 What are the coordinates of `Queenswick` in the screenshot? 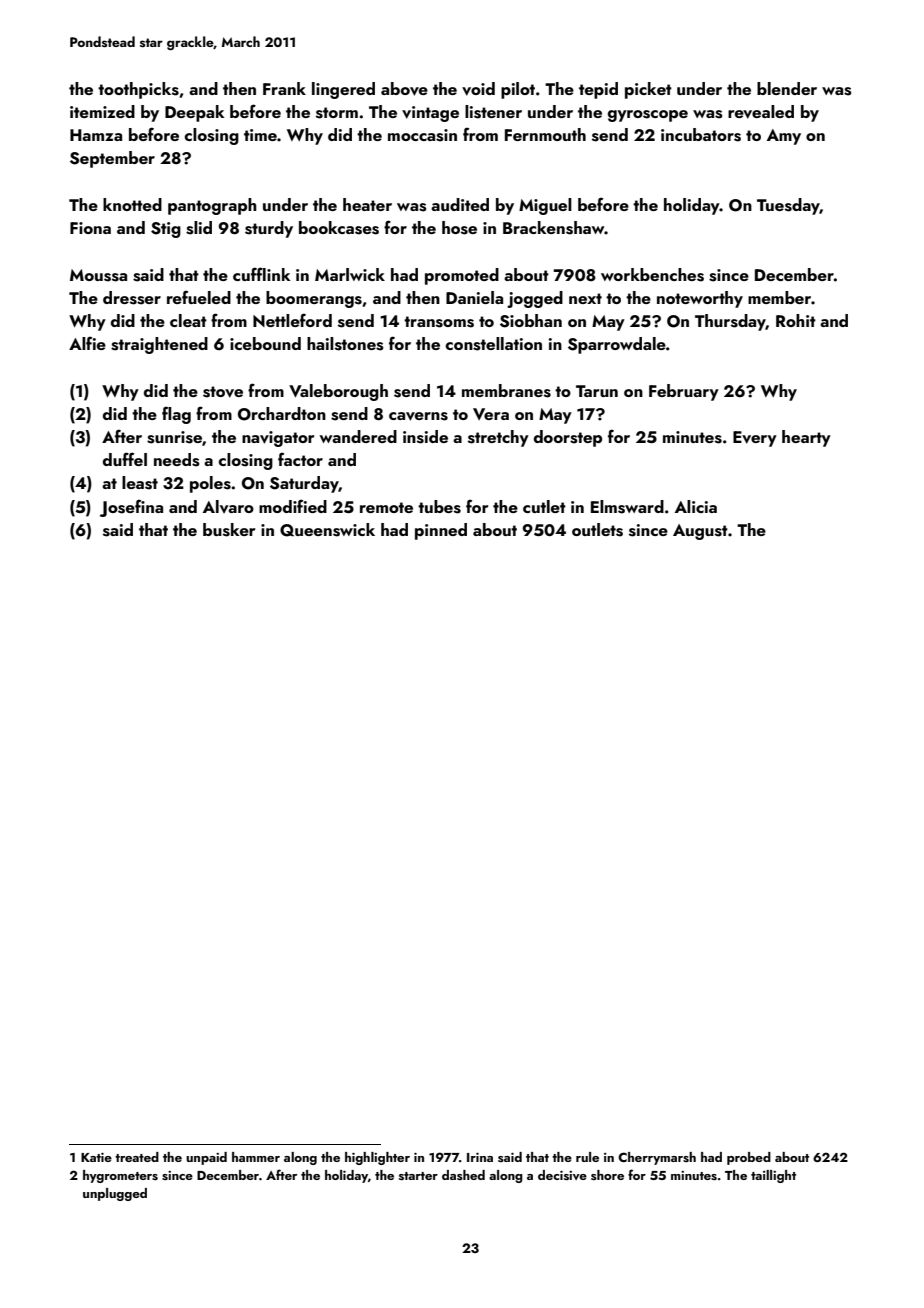 It's located at (327, 530).
